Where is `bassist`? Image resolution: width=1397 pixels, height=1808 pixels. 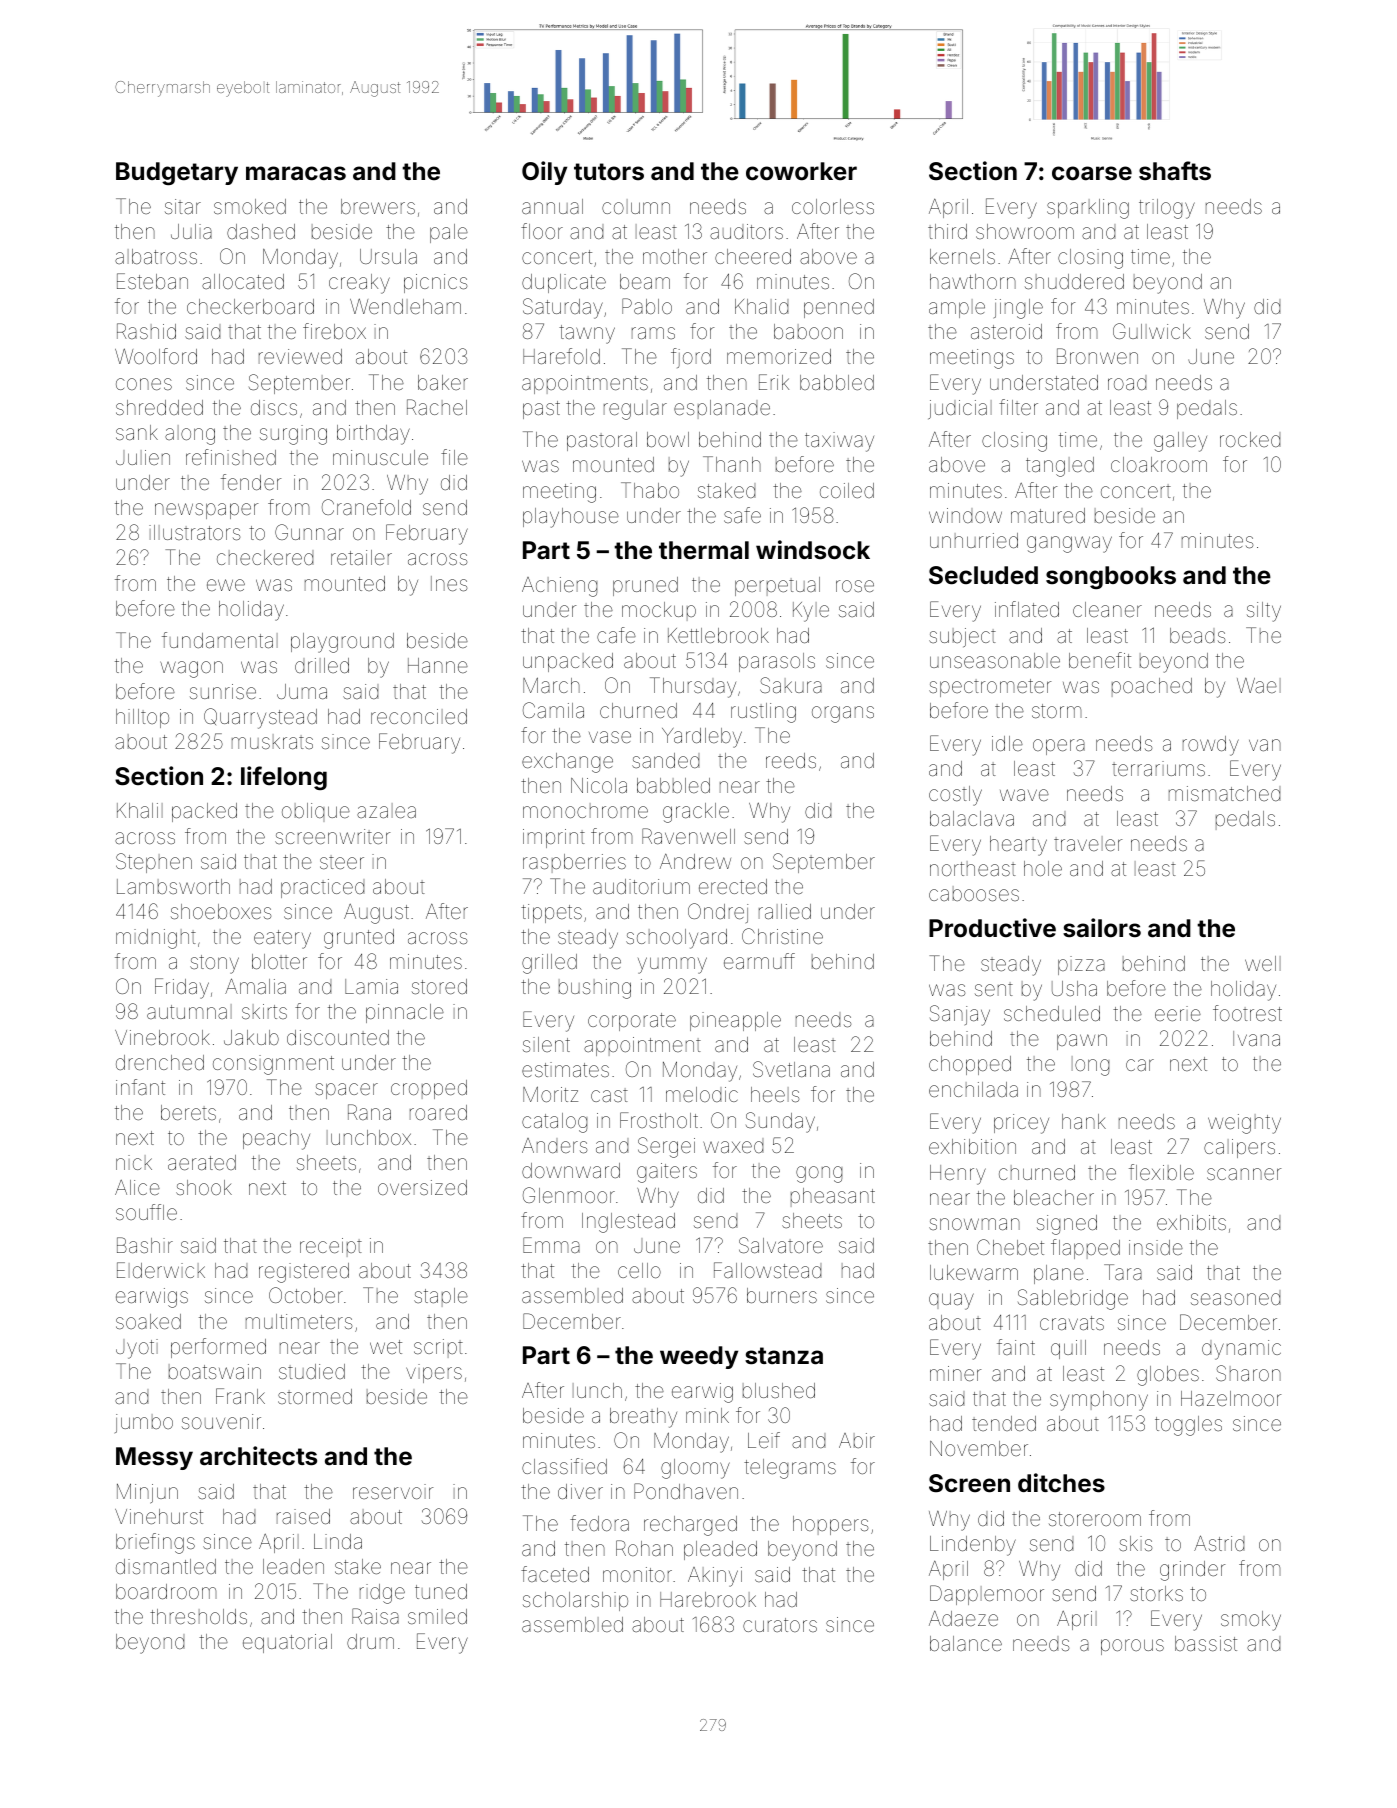
bassist is located at coordinates (1206, 1643).
